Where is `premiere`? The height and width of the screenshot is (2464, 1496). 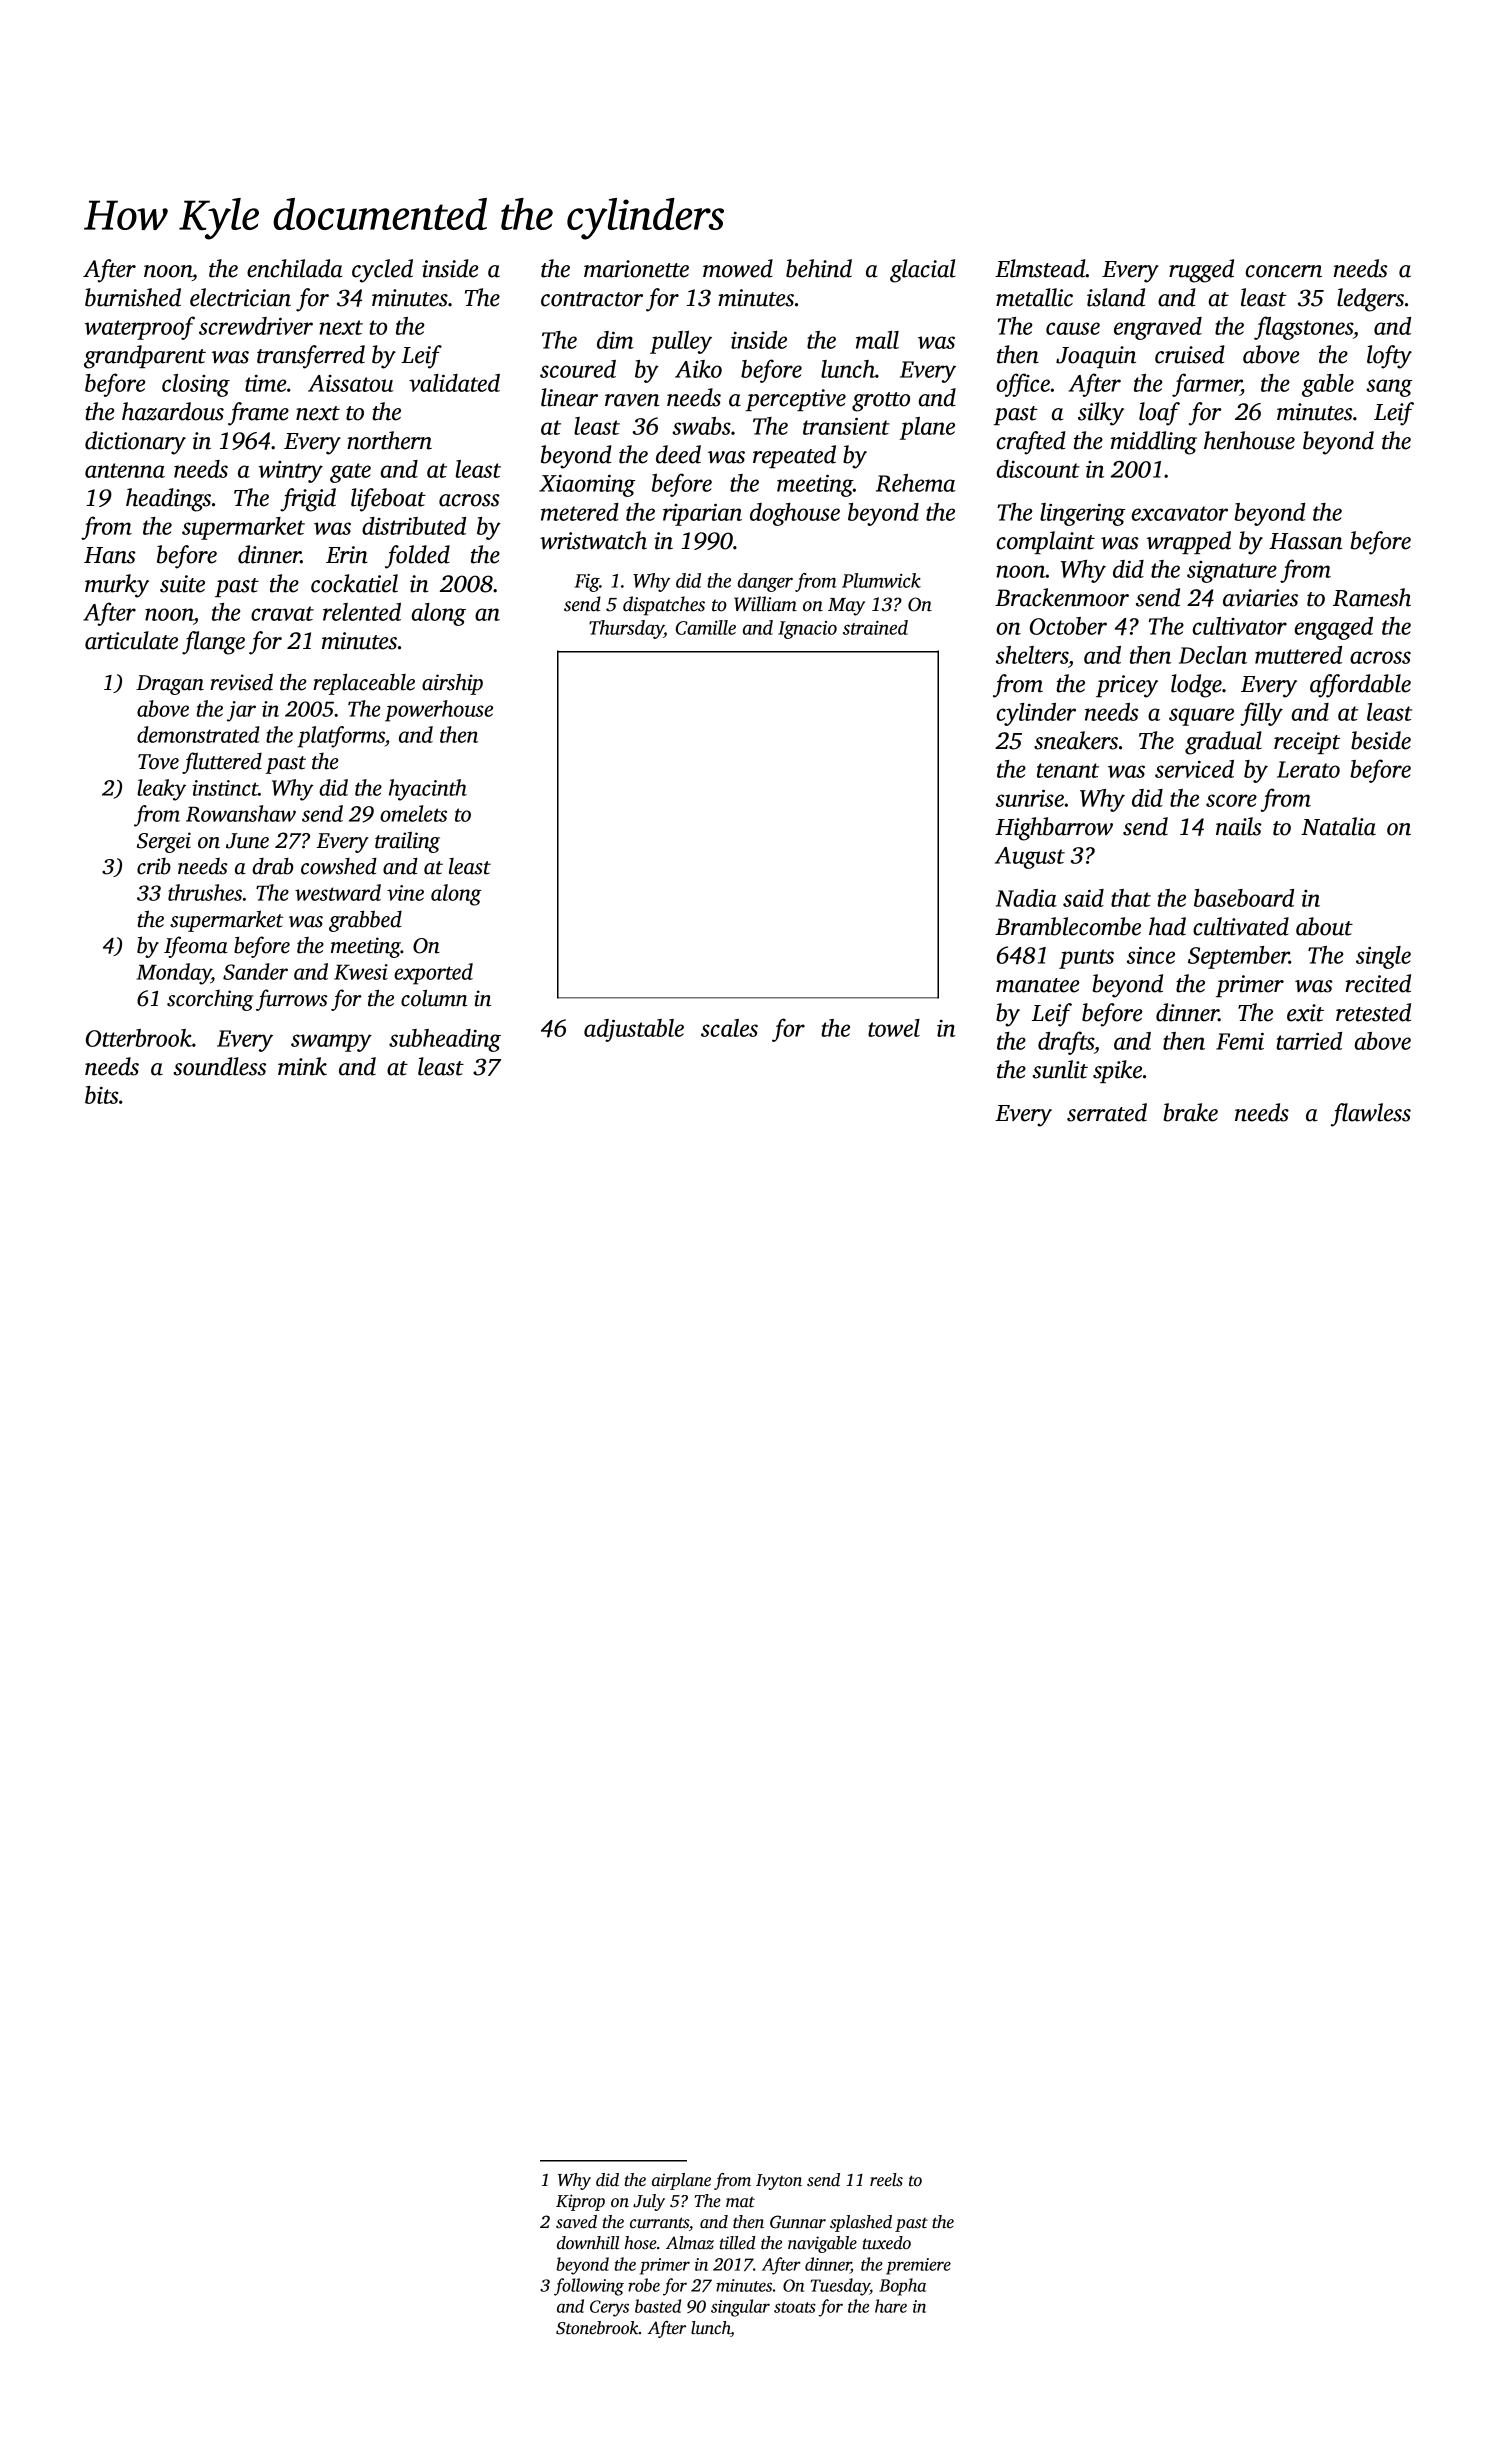
premiere is located at coordinates (918, 2266).
